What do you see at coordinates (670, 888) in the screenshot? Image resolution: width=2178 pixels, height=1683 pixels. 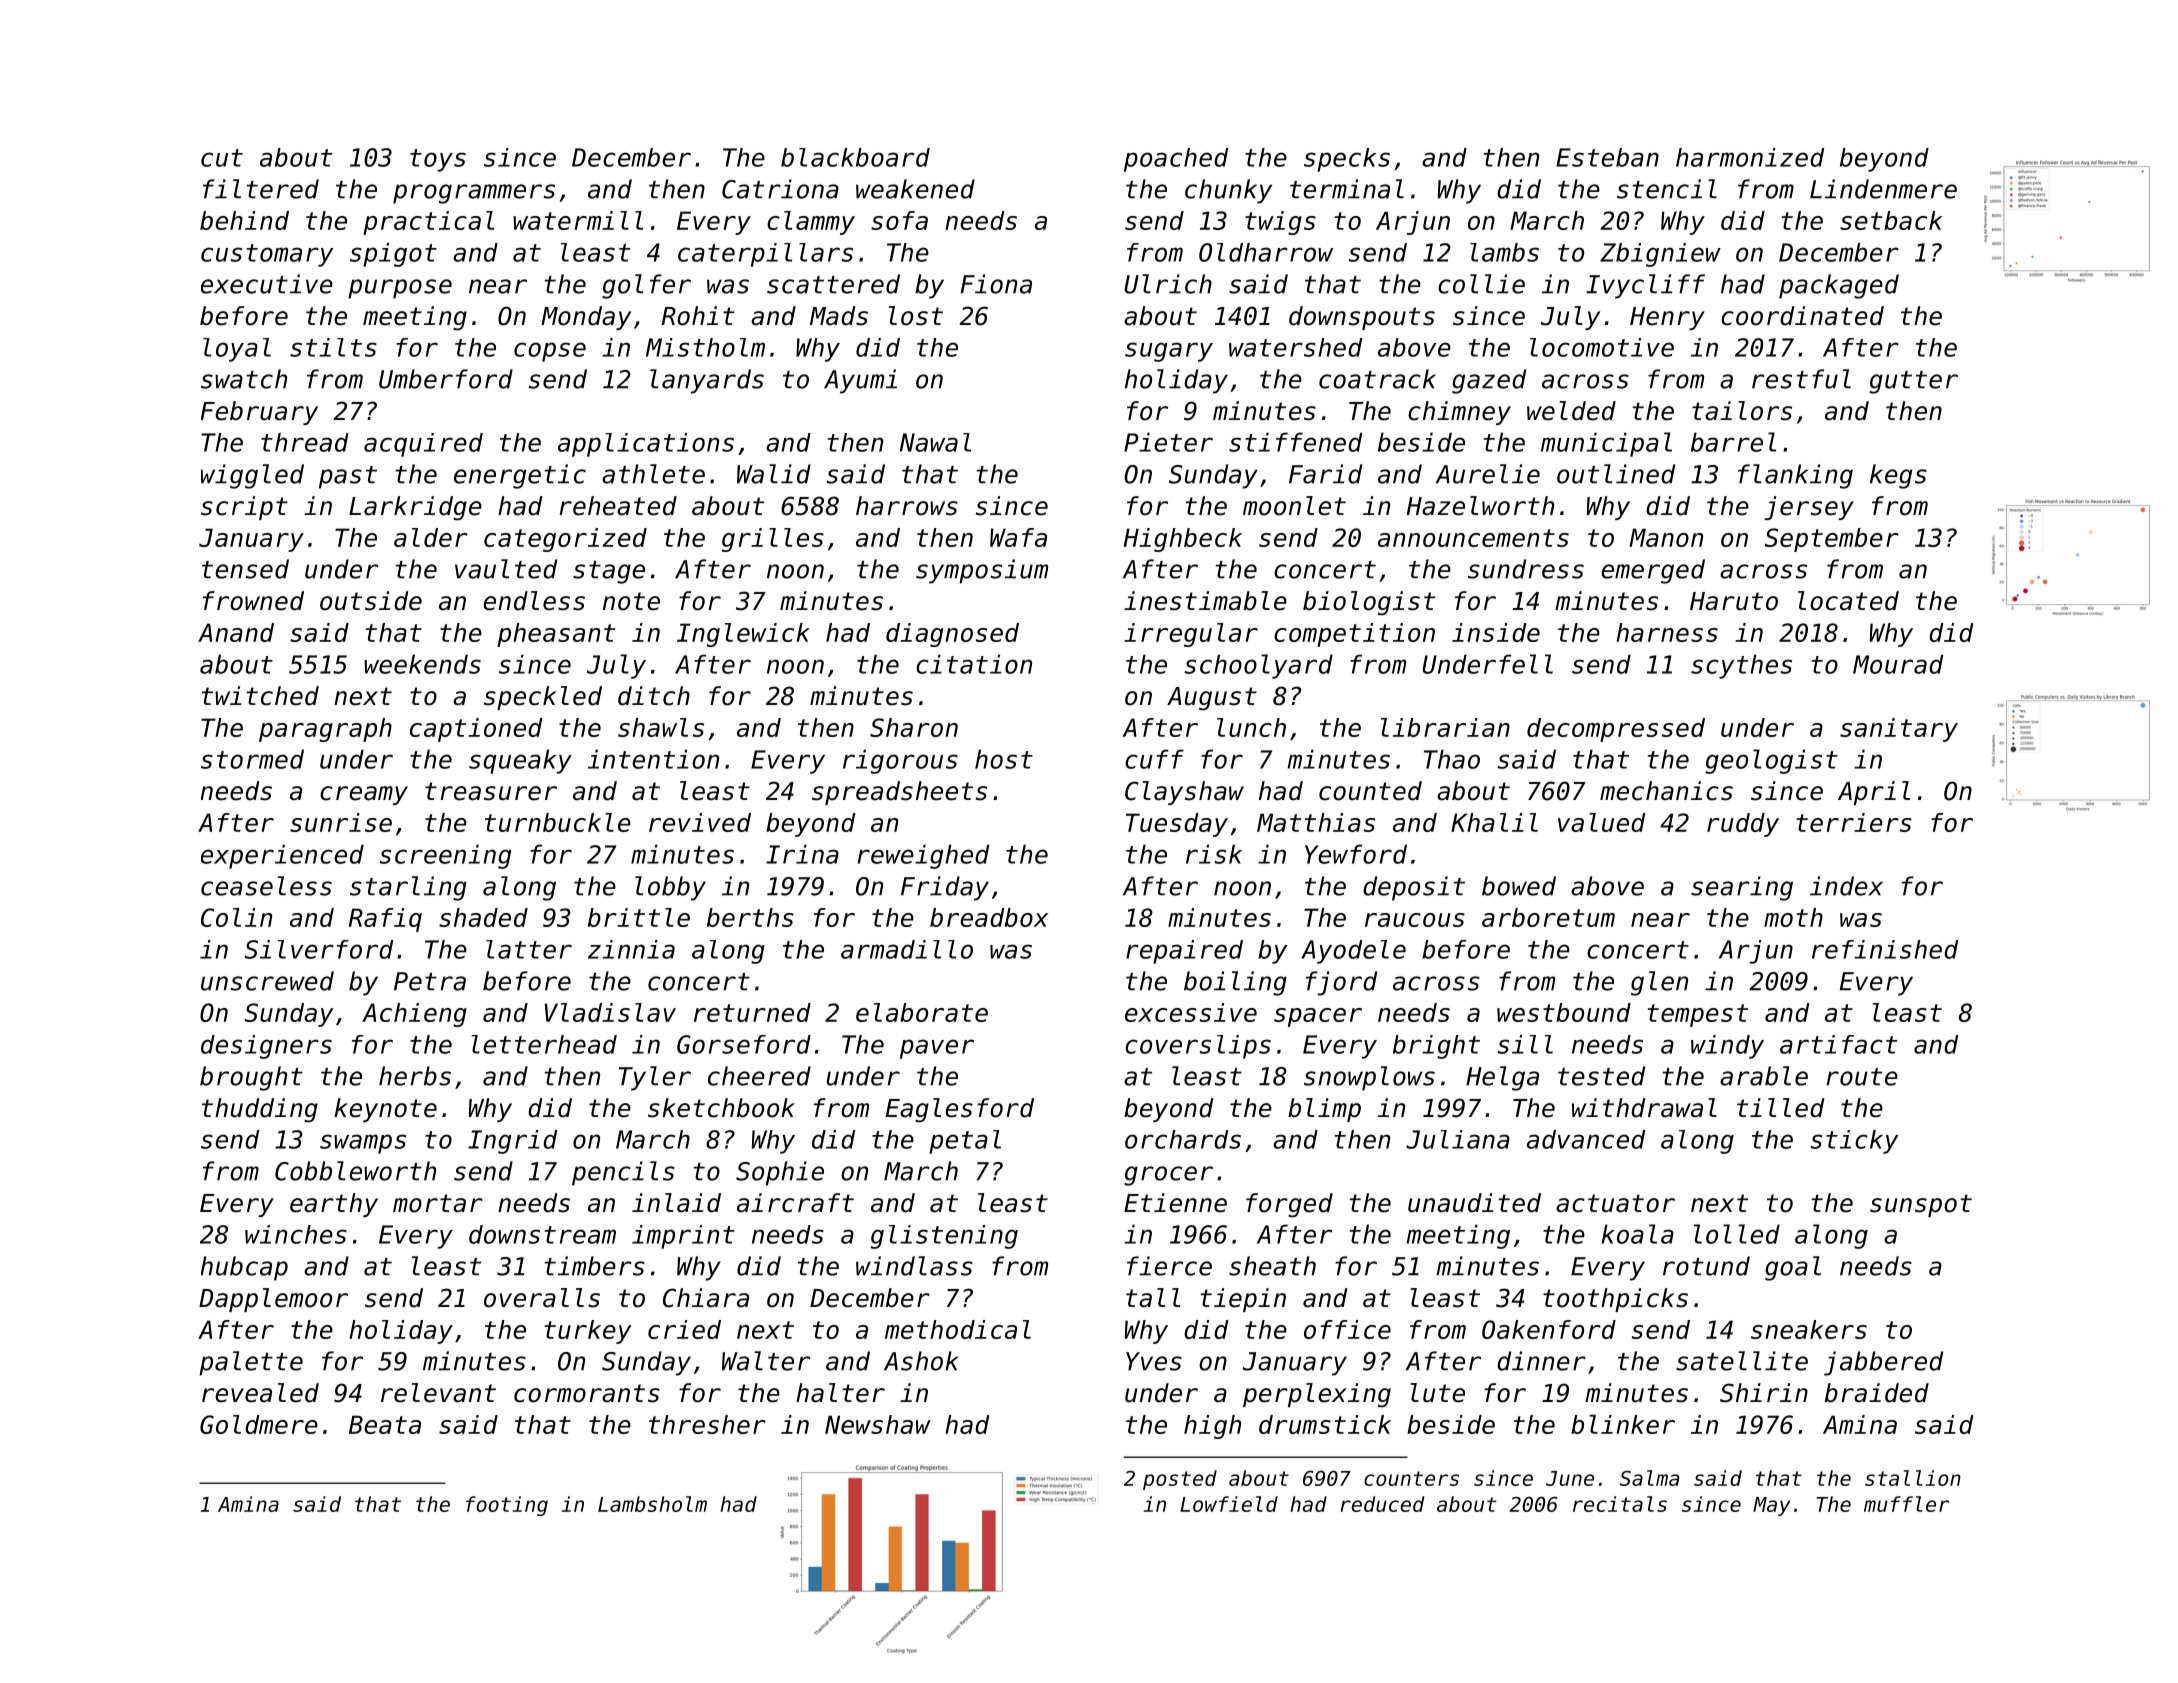 I see `lobby` at bounding box center [670, 888].
